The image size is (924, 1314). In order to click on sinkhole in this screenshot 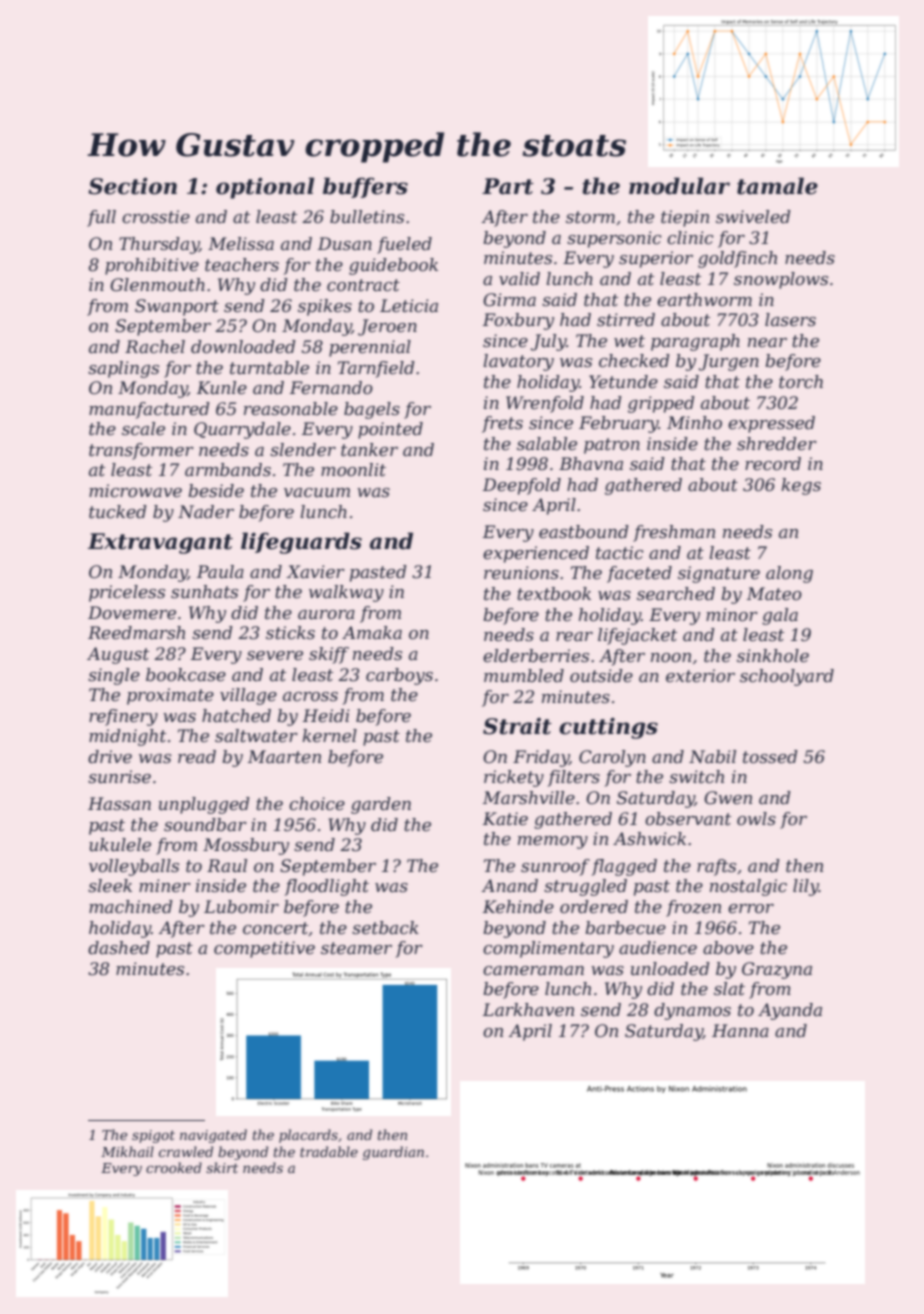, I will do `click(773, 656)`.
